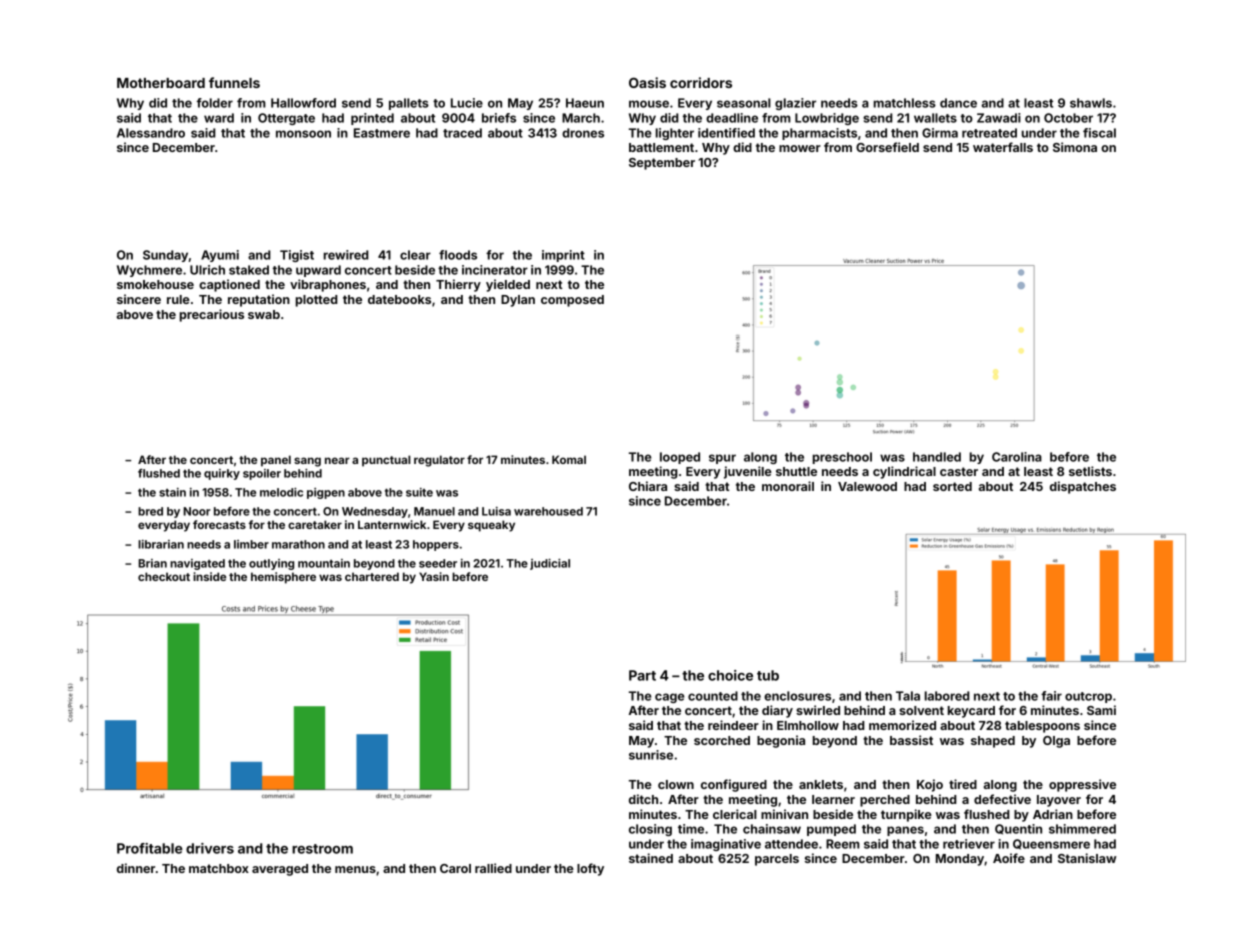 This screenshot has width=1233, height=952. What do you see at coordinates (647, 82) in the screenshot?
I see `Oasis` at bounding box center [647, 82].
